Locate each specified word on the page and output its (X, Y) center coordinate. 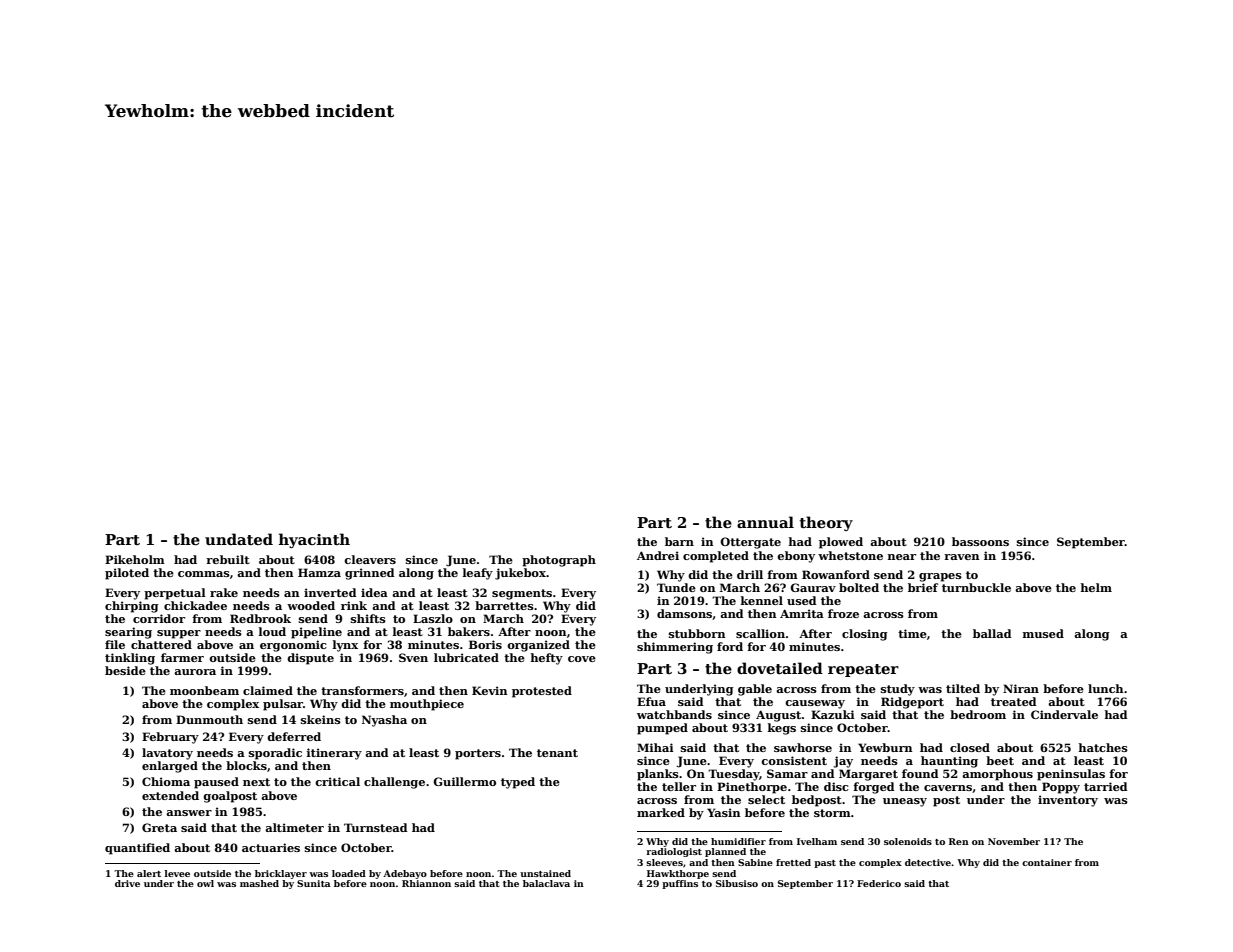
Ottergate (750, 543)
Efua (651, 701)
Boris (485, 644)
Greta (159, 827)
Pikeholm (135, 559)
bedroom (978, 714)
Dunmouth (209, 719)
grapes (940, 577)
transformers (362, 690)
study (898, 690)
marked (661, 812)
